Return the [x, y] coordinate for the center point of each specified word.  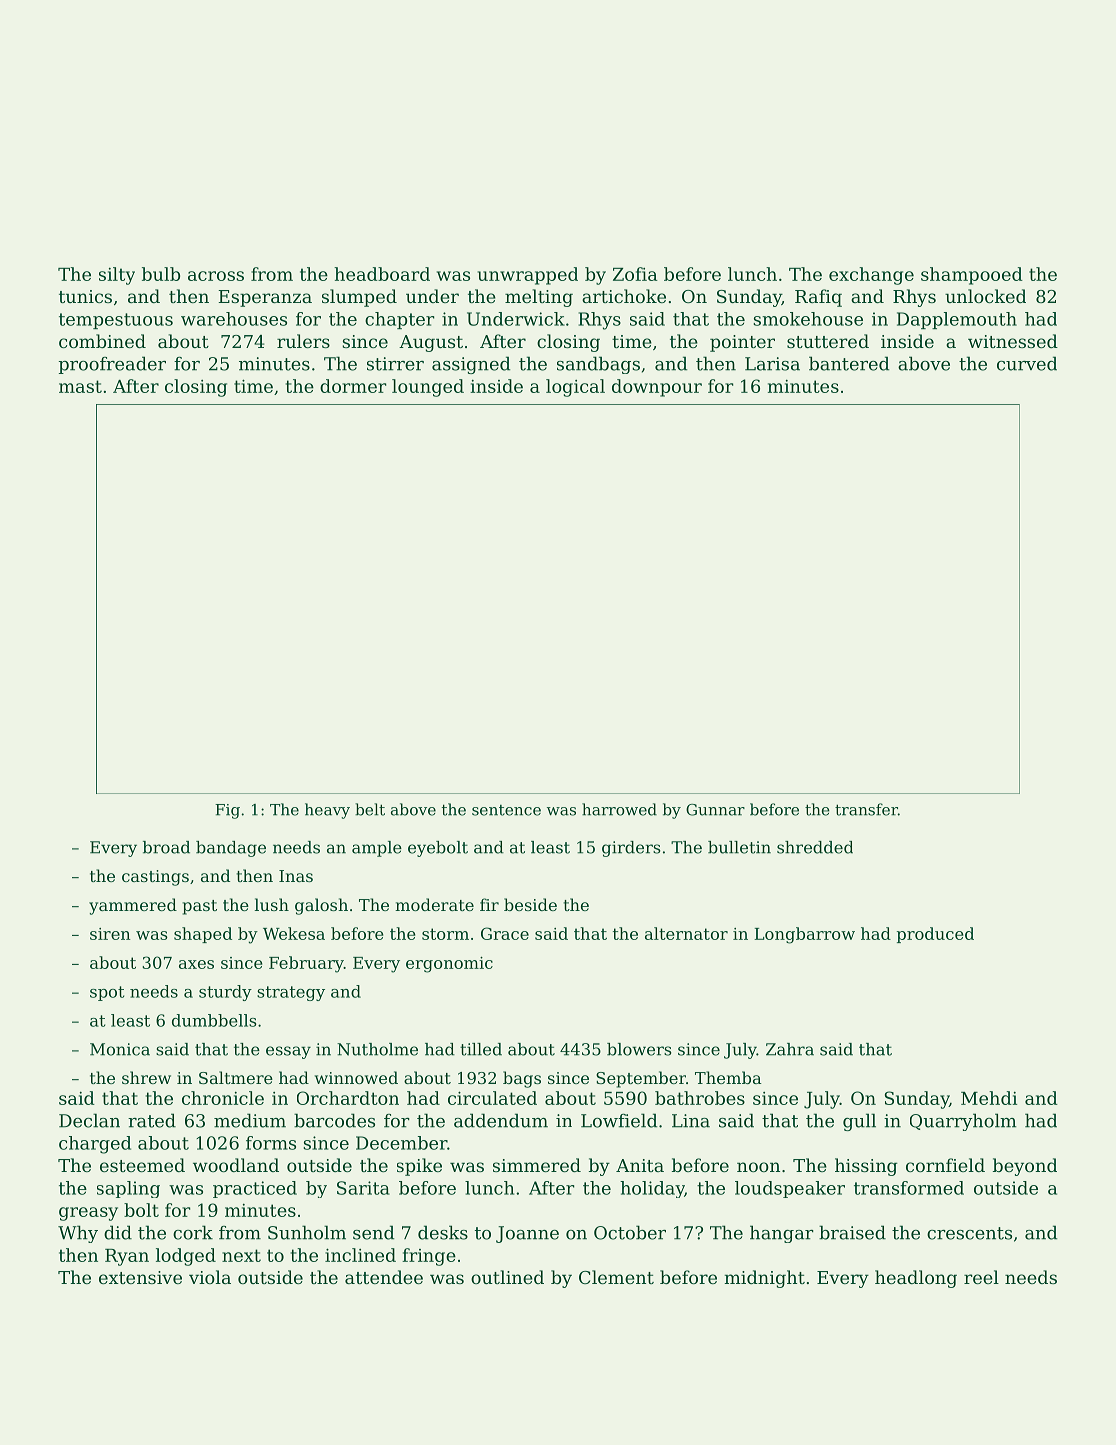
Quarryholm [963, 1122]
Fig [227, 811]
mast [80, 386]
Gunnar [715, 810]
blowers [639, 1049]
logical [575, 388]
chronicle [223, 1098]
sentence [506, 810]
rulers [303, 341]
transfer [866, 809]
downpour [657, 388]
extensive [140, 1277]
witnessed [1013, 341]
